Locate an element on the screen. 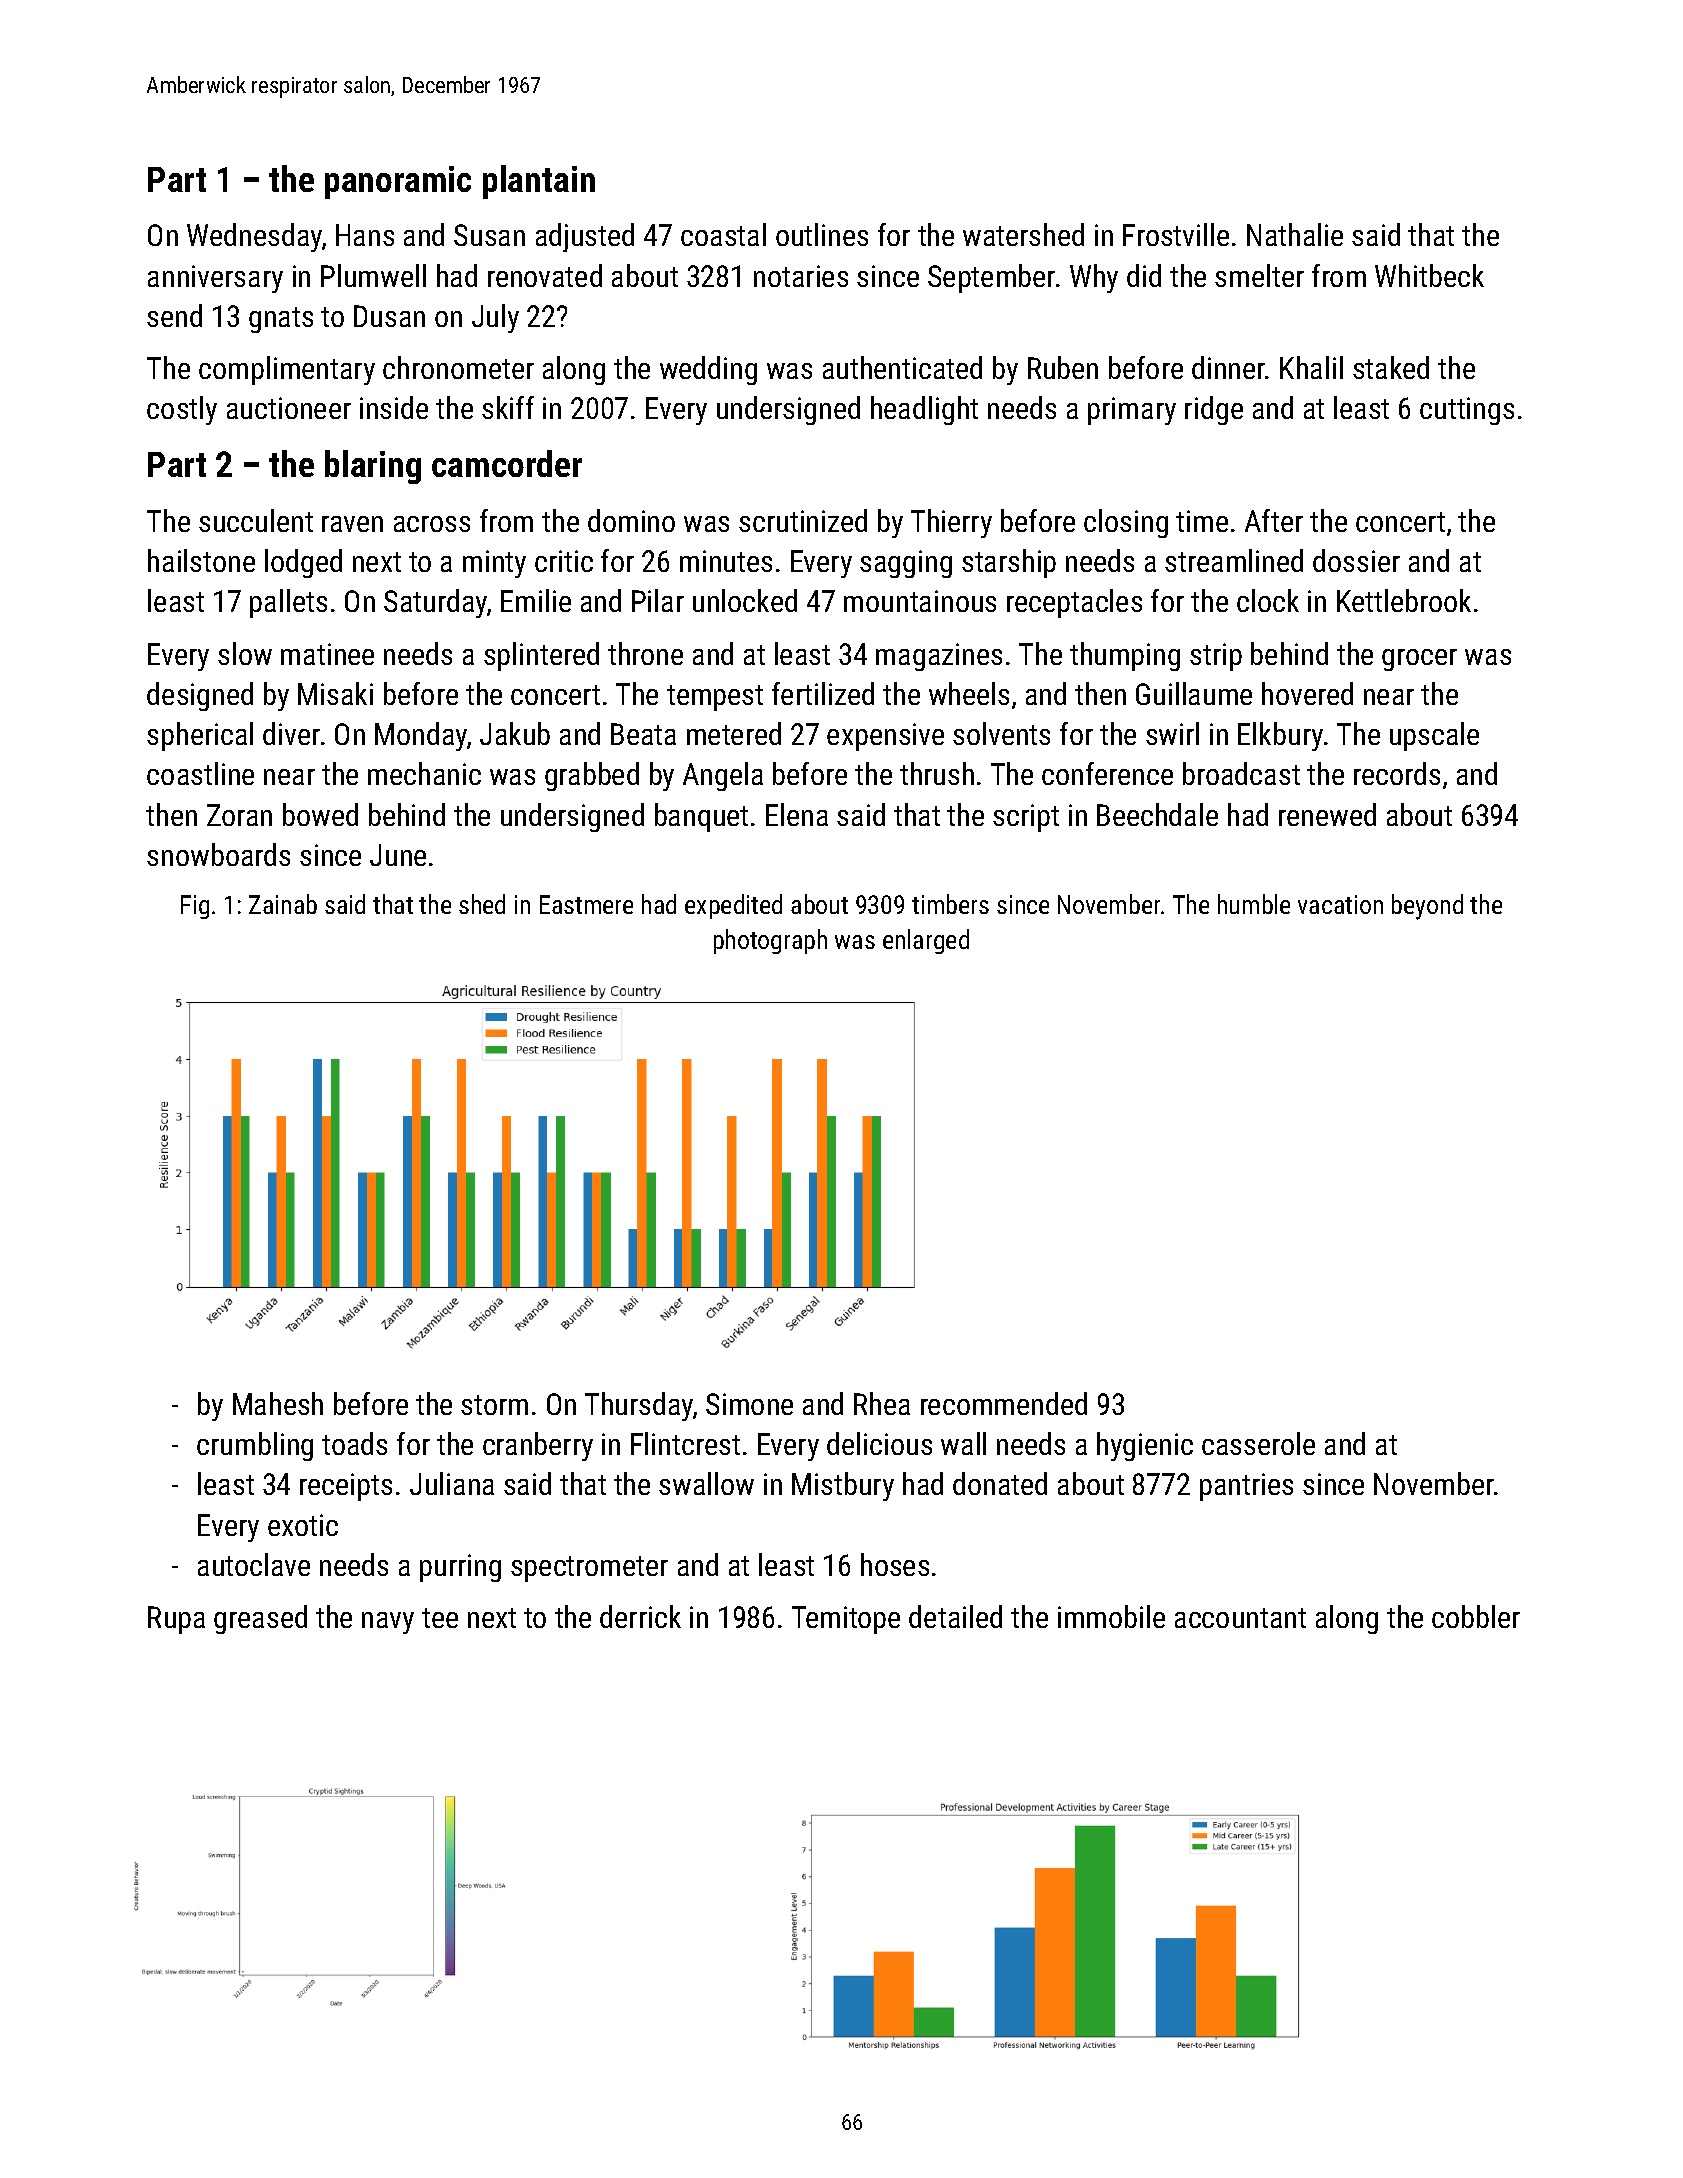  closing is located at coordinates (1126, 523).
